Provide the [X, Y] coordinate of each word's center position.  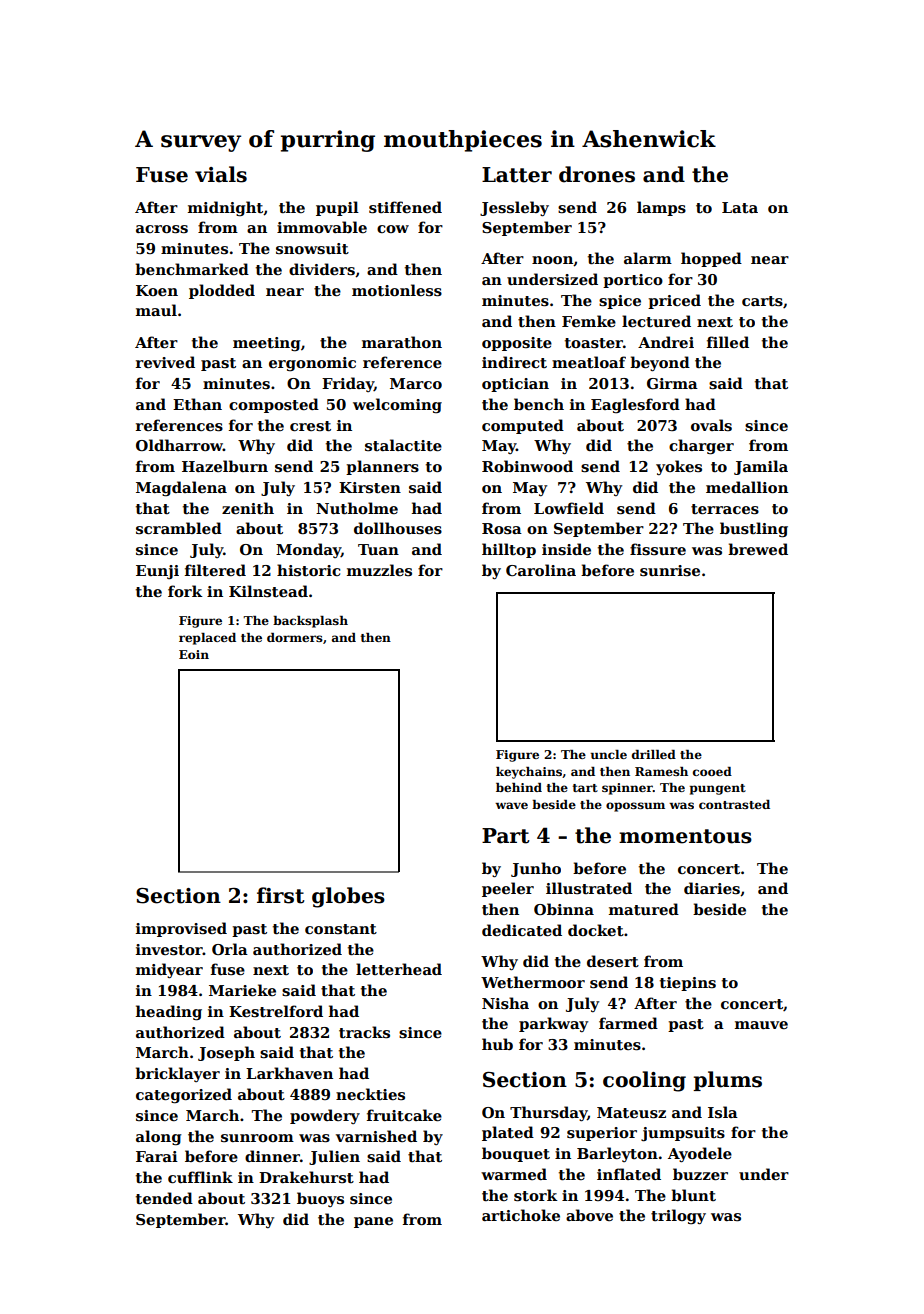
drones [597, 174]
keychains [529, 773]
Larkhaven [289, 1073]
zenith [248, 508]
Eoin [194, 654]
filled [728, 342]
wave [511, 805]
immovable [322, 227]
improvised [181, 929]
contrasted [734, 804]
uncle [608, 754]
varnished [376, 1136]
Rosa [502, 529]
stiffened [405, 207]
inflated [629, 1174]
